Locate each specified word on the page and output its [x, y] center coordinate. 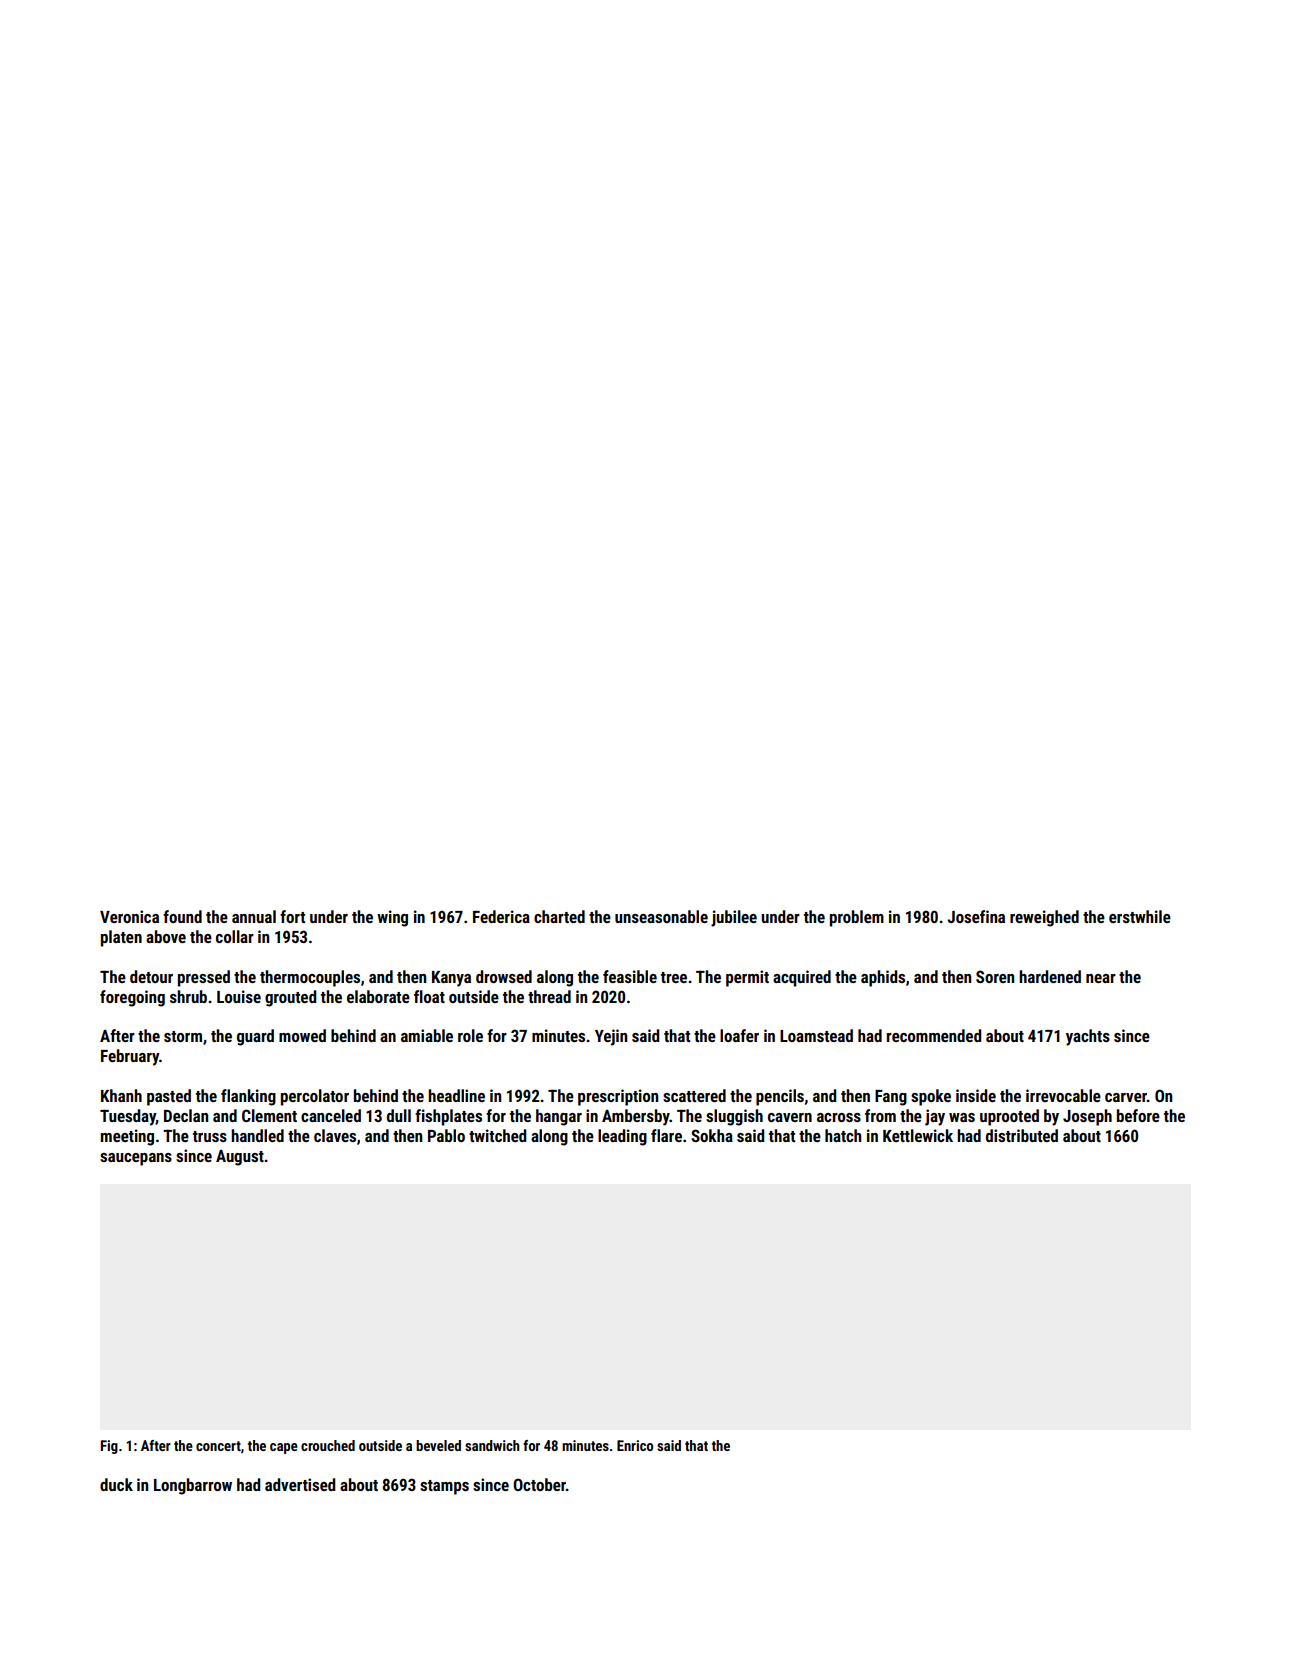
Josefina [976, 916]
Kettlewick [918, 1135]
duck [116, 1484]
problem [857, 918]
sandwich [492, 1445]
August [240, 1158]
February [130, 1057]
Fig [109, 1447]
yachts [1088, 1037]
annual [254, 916]
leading [622, 1137]
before [1138, 1115]
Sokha [712, 1135]
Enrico [635, 1445]
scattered [694, 1095]
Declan [186, 1115]
